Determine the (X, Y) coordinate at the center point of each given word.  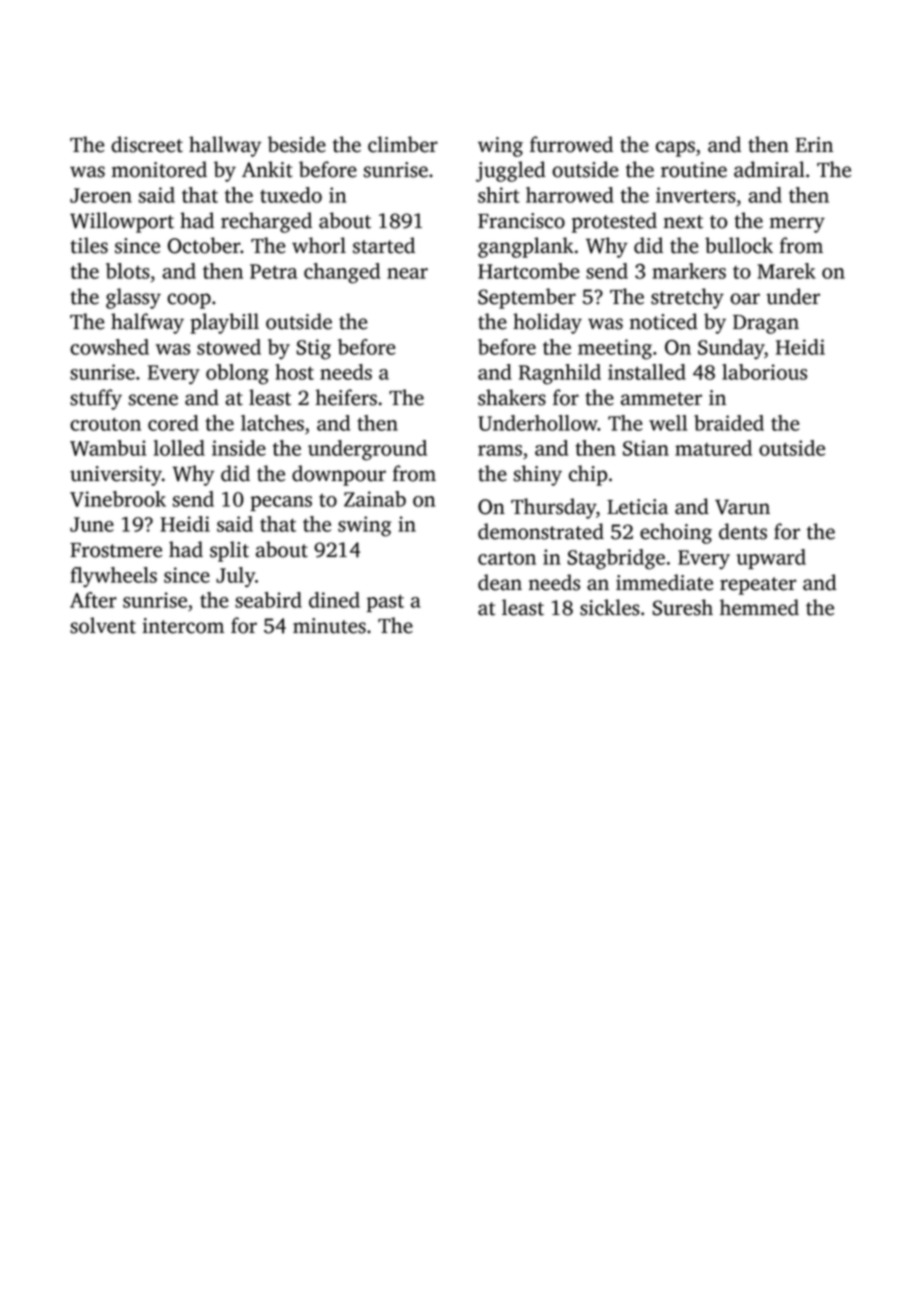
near (407, 273)
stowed (229, 347)
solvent (103, 625)
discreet (147, 144)
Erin (814, 144)
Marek (786, 271)
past (385, 603)
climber (403, 144)
